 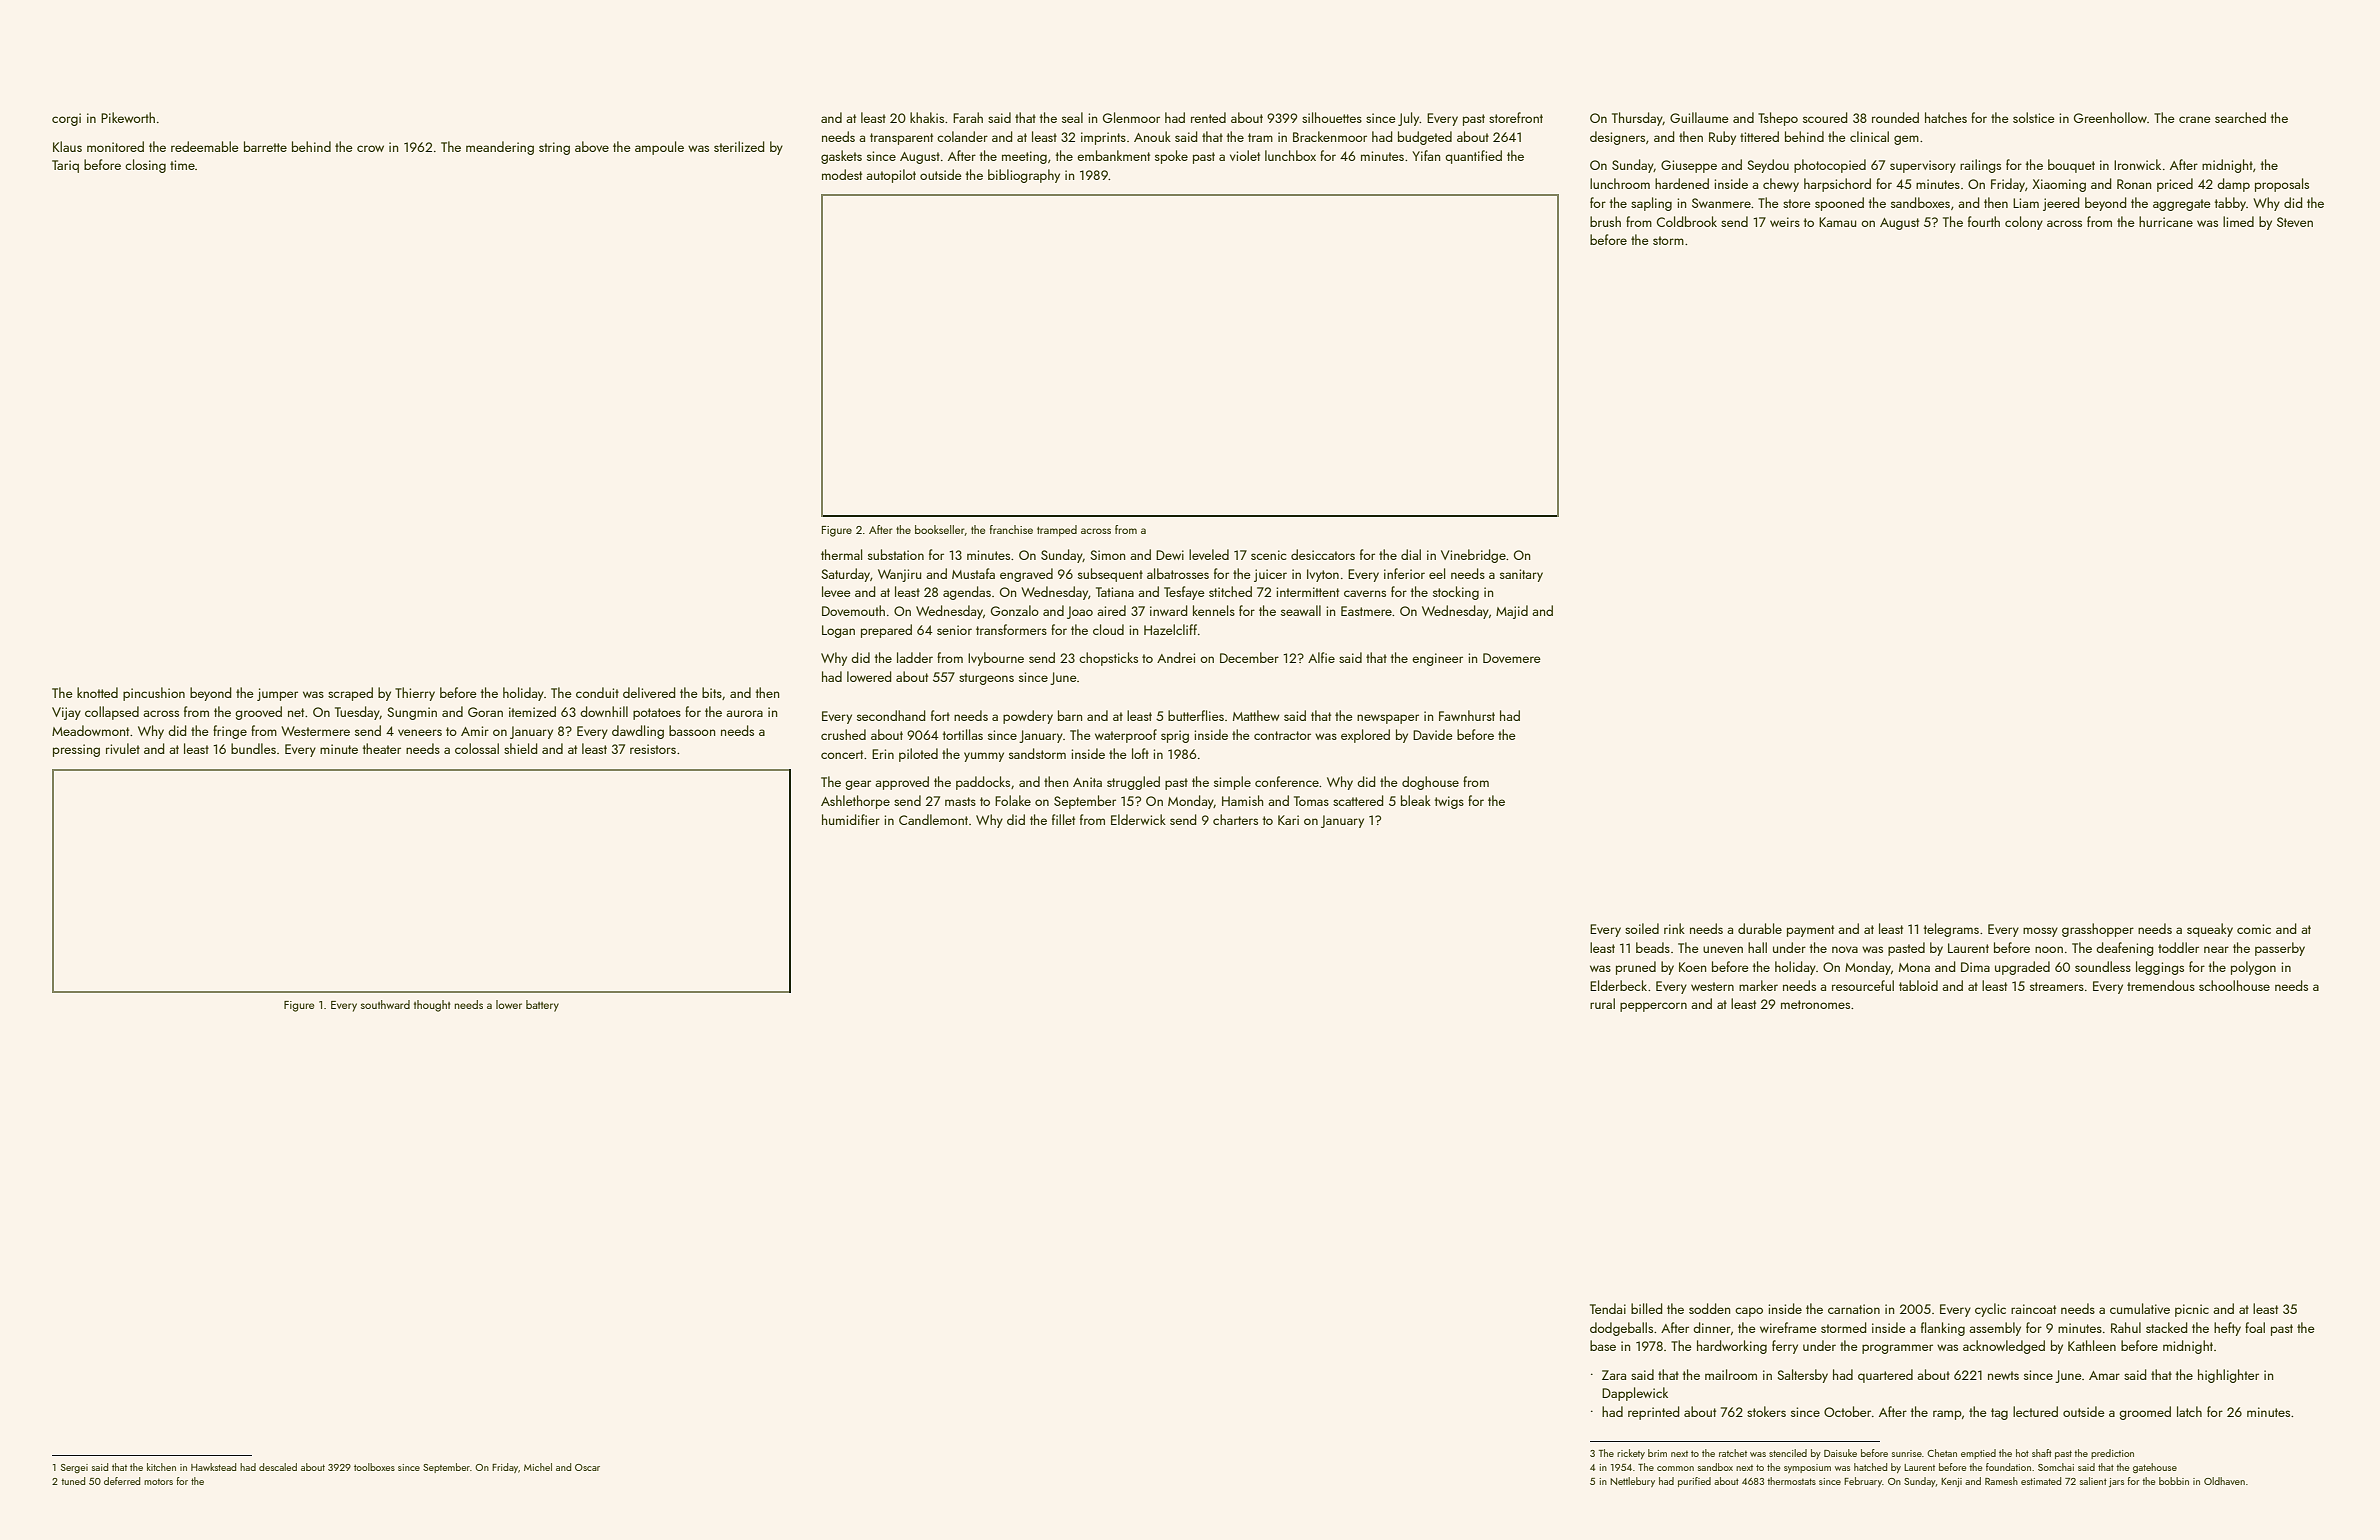 What do you see at coordinates (2098, 930) in the screenshot?
I see `grasshopper` at bounding box center [2098, 930].
